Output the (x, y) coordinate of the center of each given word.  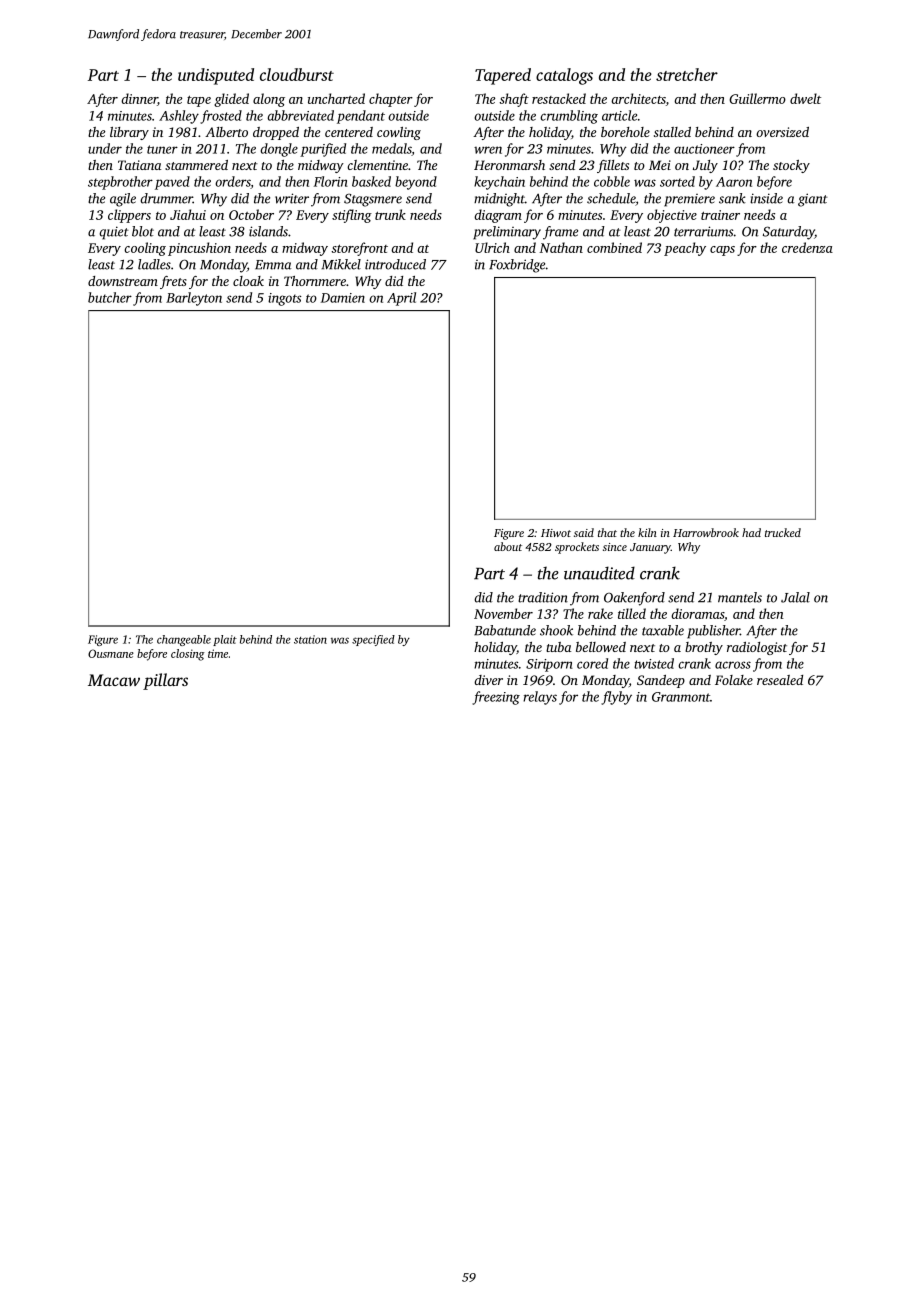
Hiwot (556, 533)
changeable (184, 640)
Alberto (226, 132)
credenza (807, 247)
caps (722, 251)
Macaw (114, 680)
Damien (343, 298)
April (401, 299)
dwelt (805, 98)
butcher (110, 297)
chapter (391, 100)
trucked (783, 532)
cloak (248, 281)
